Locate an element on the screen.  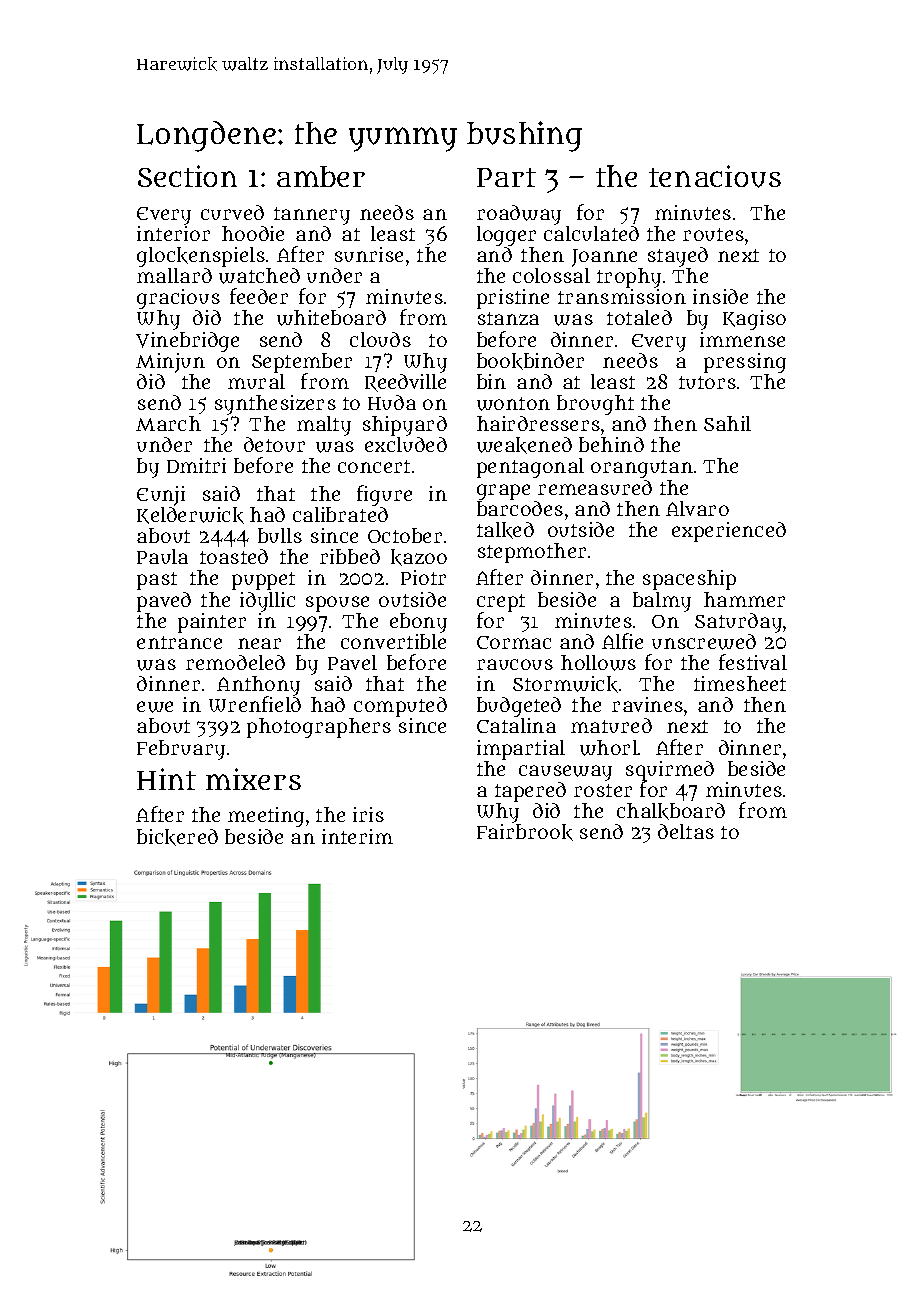
tenacious is located at coordinates (715, 176).
